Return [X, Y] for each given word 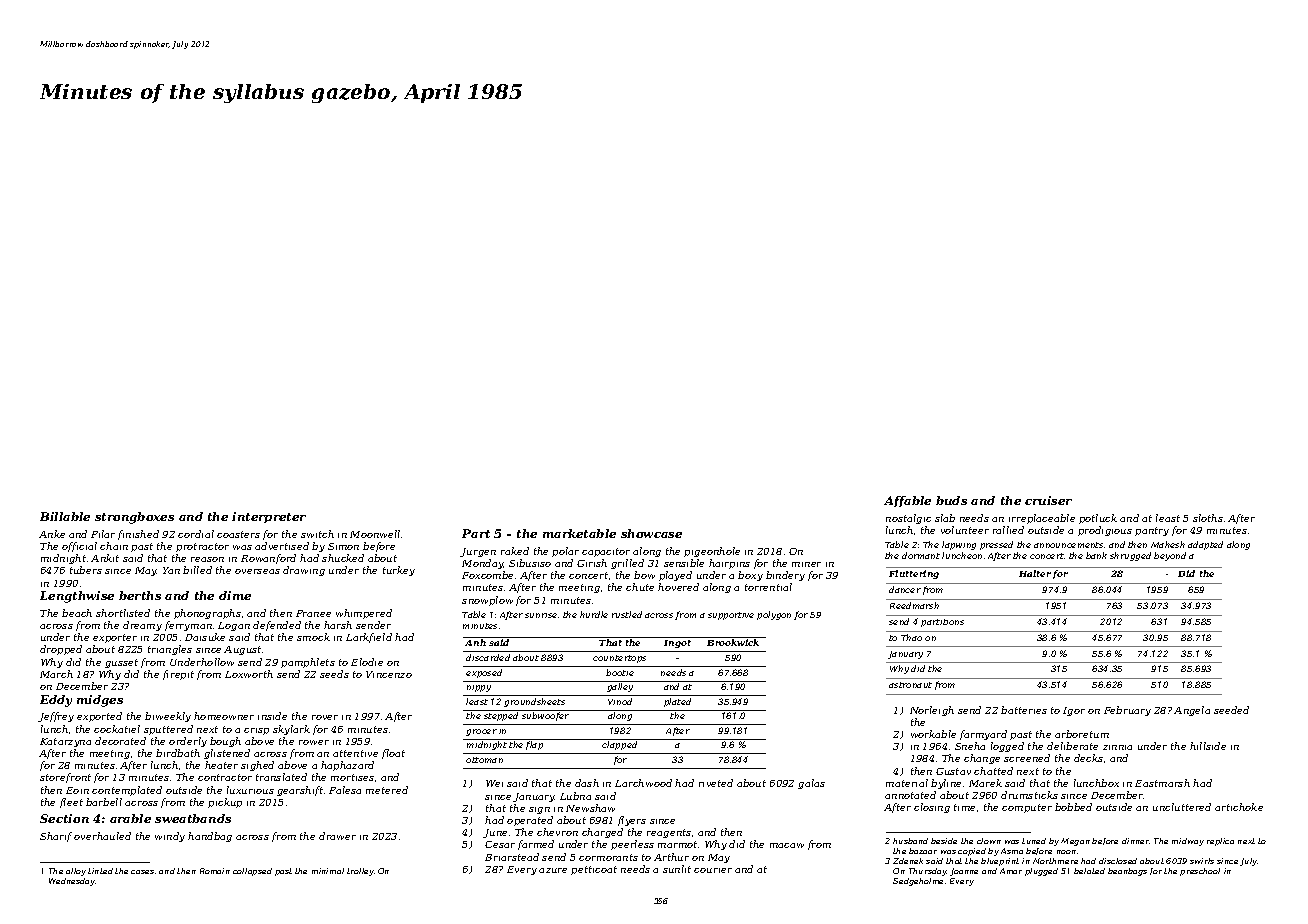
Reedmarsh [914, 605]
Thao [911, 637]
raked [515, 551]
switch [317, 534]
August [242, 650]
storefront [65, 778]
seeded [1231, 710]
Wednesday [72, 882]
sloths [1208, 518]
